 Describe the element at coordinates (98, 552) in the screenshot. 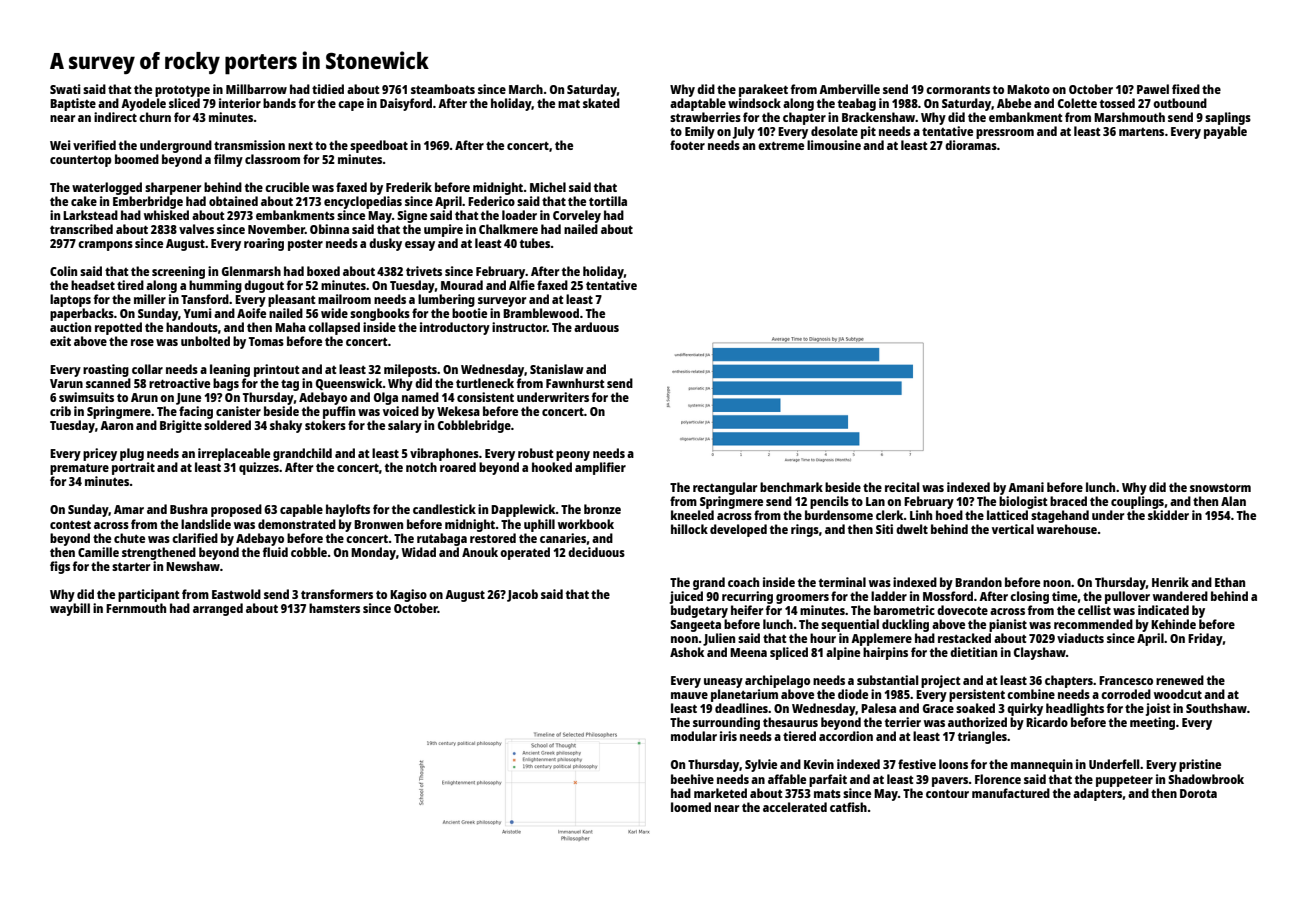

I see `Camille` at that location.
